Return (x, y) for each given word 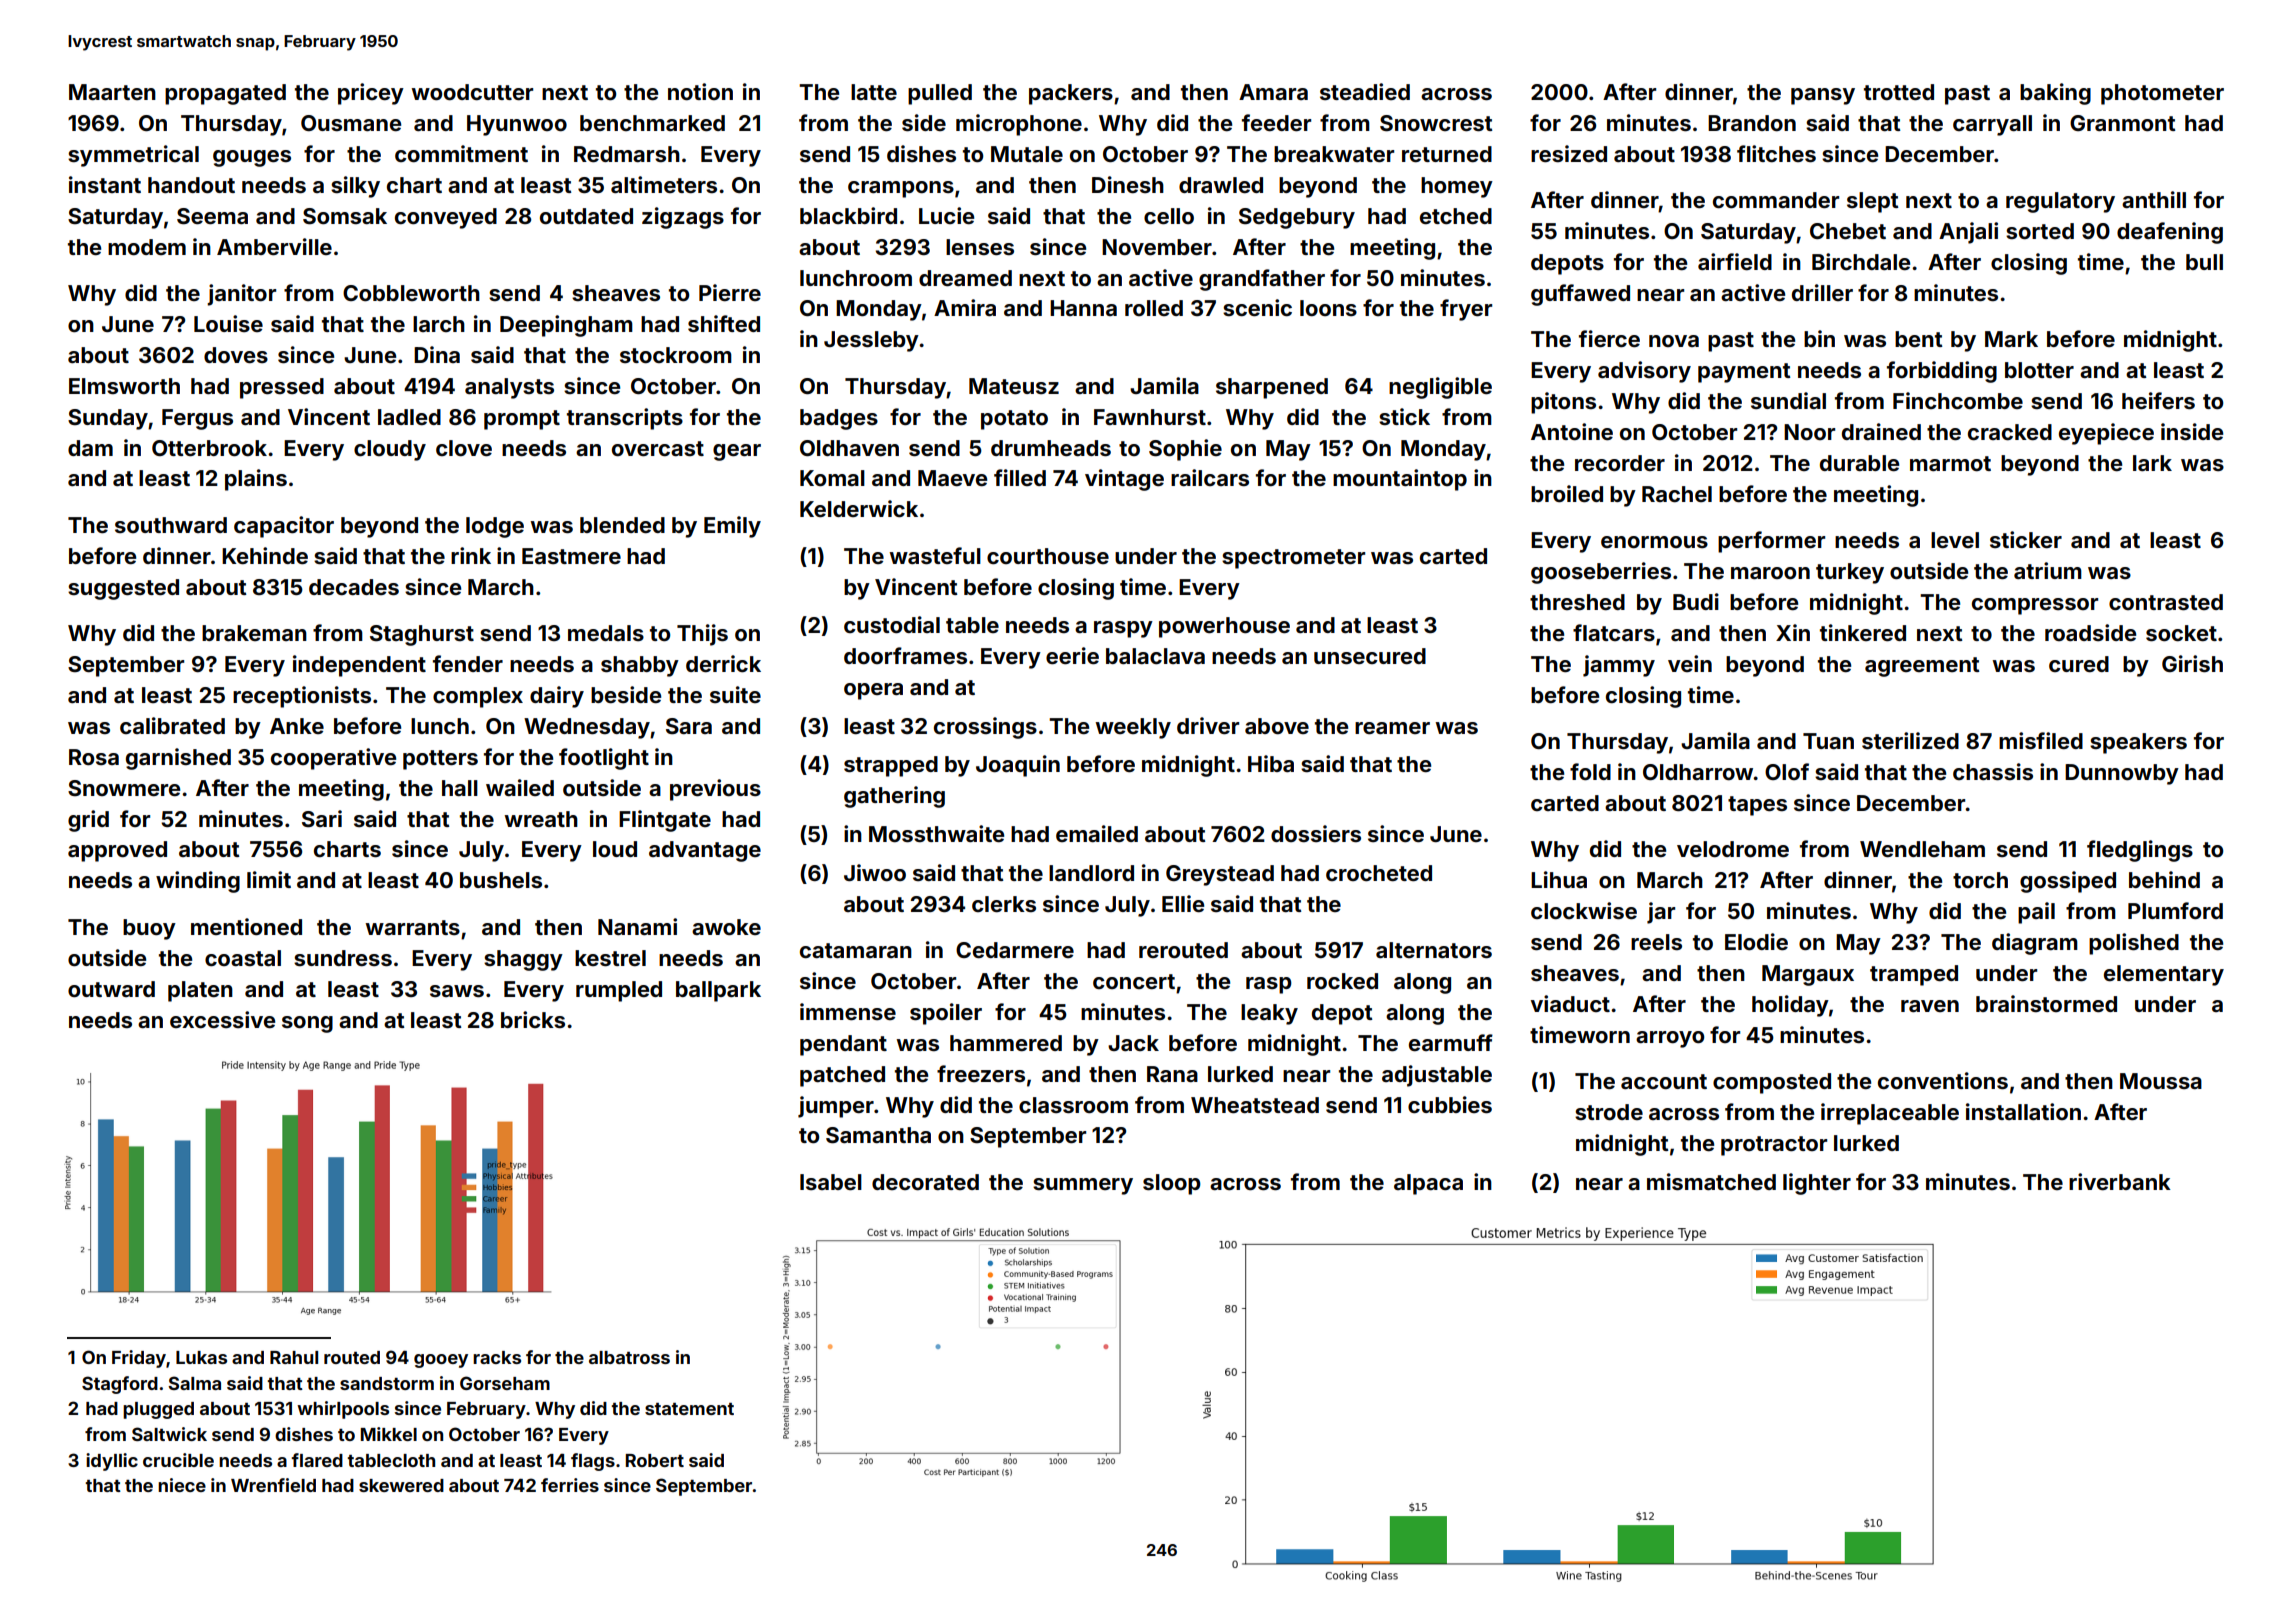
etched (1456, 216)
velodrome (1733, 849)
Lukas (201, 1357)
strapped (891, 766)
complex (478, 697)
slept (1872, 202)
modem (147, 247)
